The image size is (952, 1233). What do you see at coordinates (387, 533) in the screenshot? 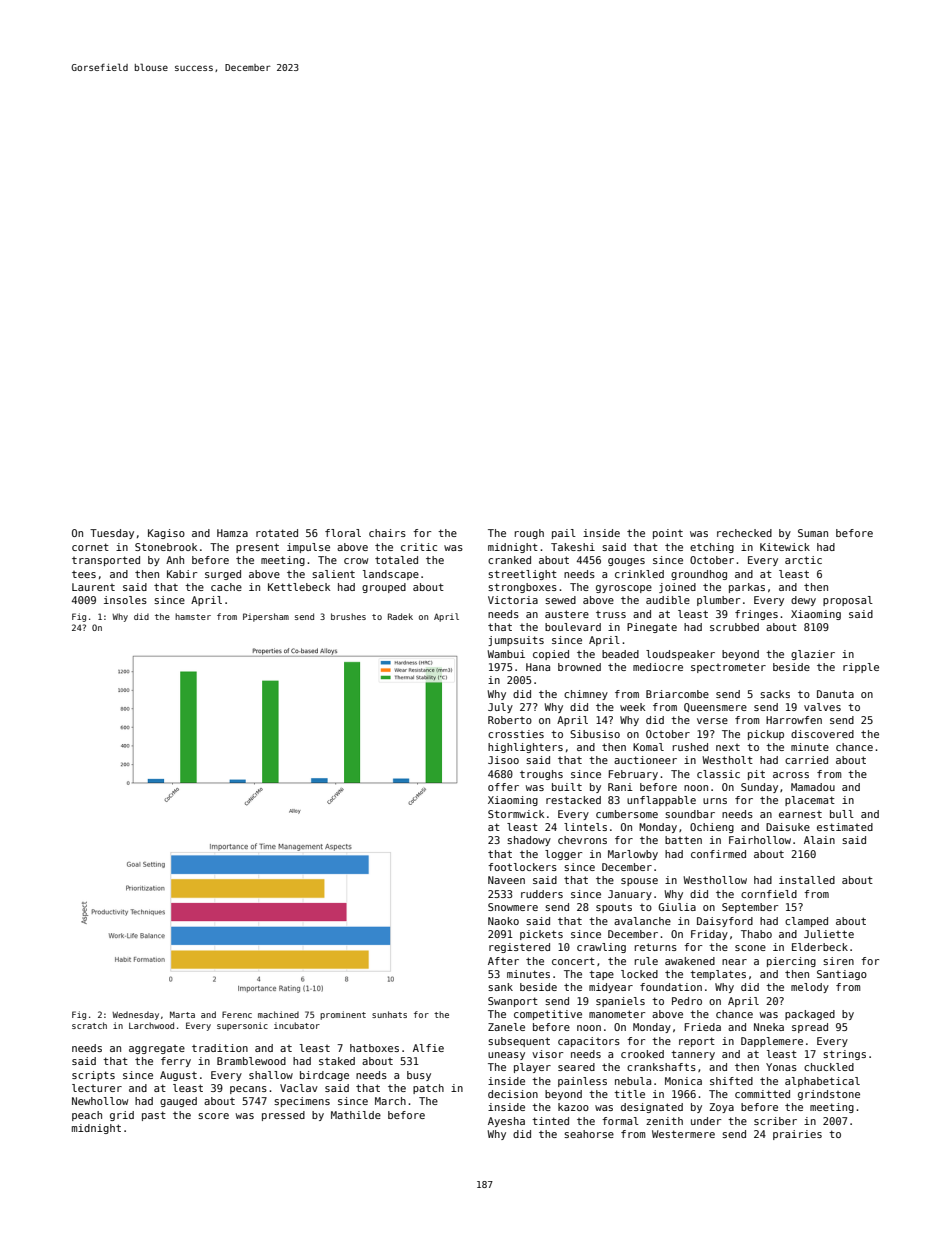
I see `chairs` at bounding box center [387, 533].
